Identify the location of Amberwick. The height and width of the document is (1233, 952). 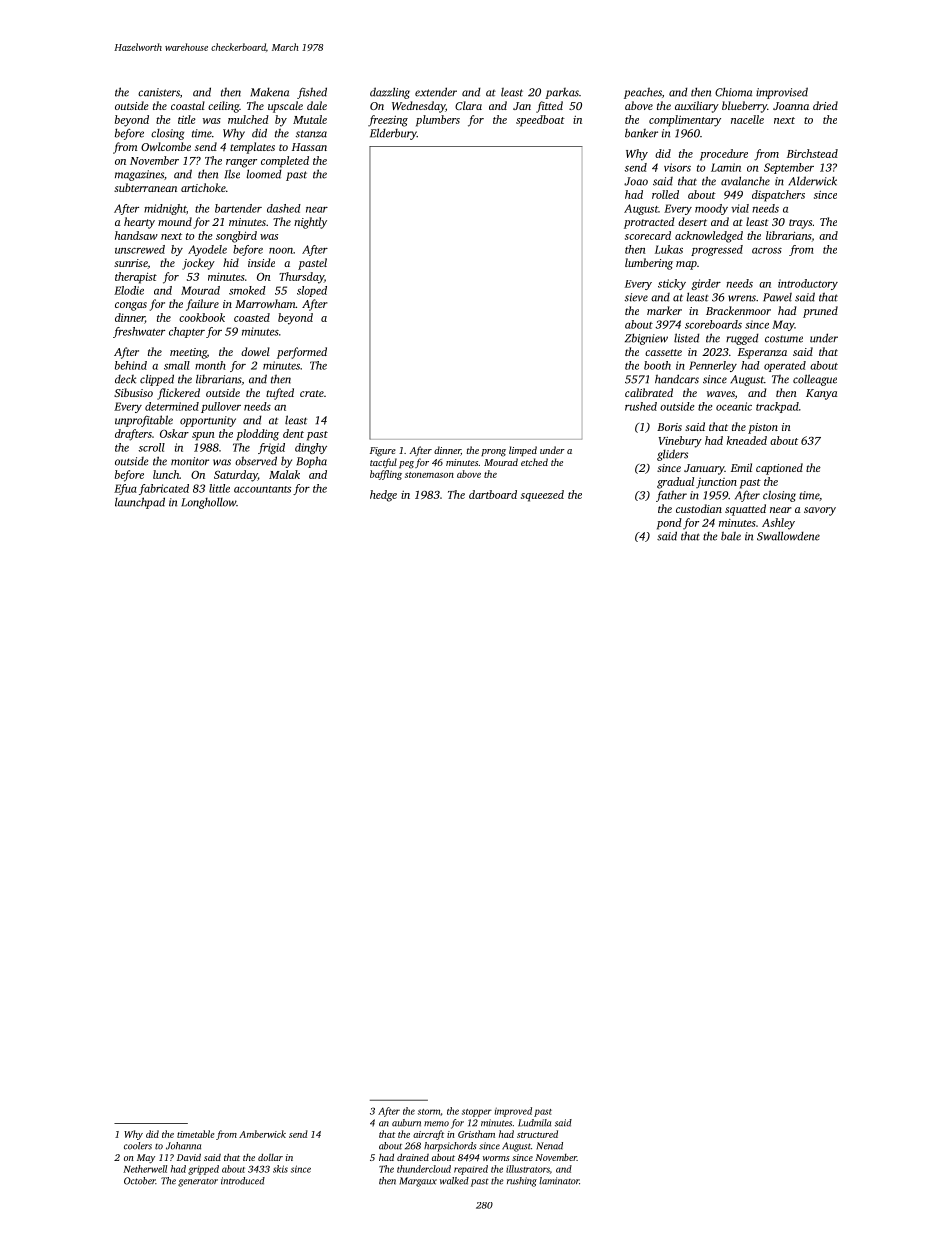
(262, 1134).
